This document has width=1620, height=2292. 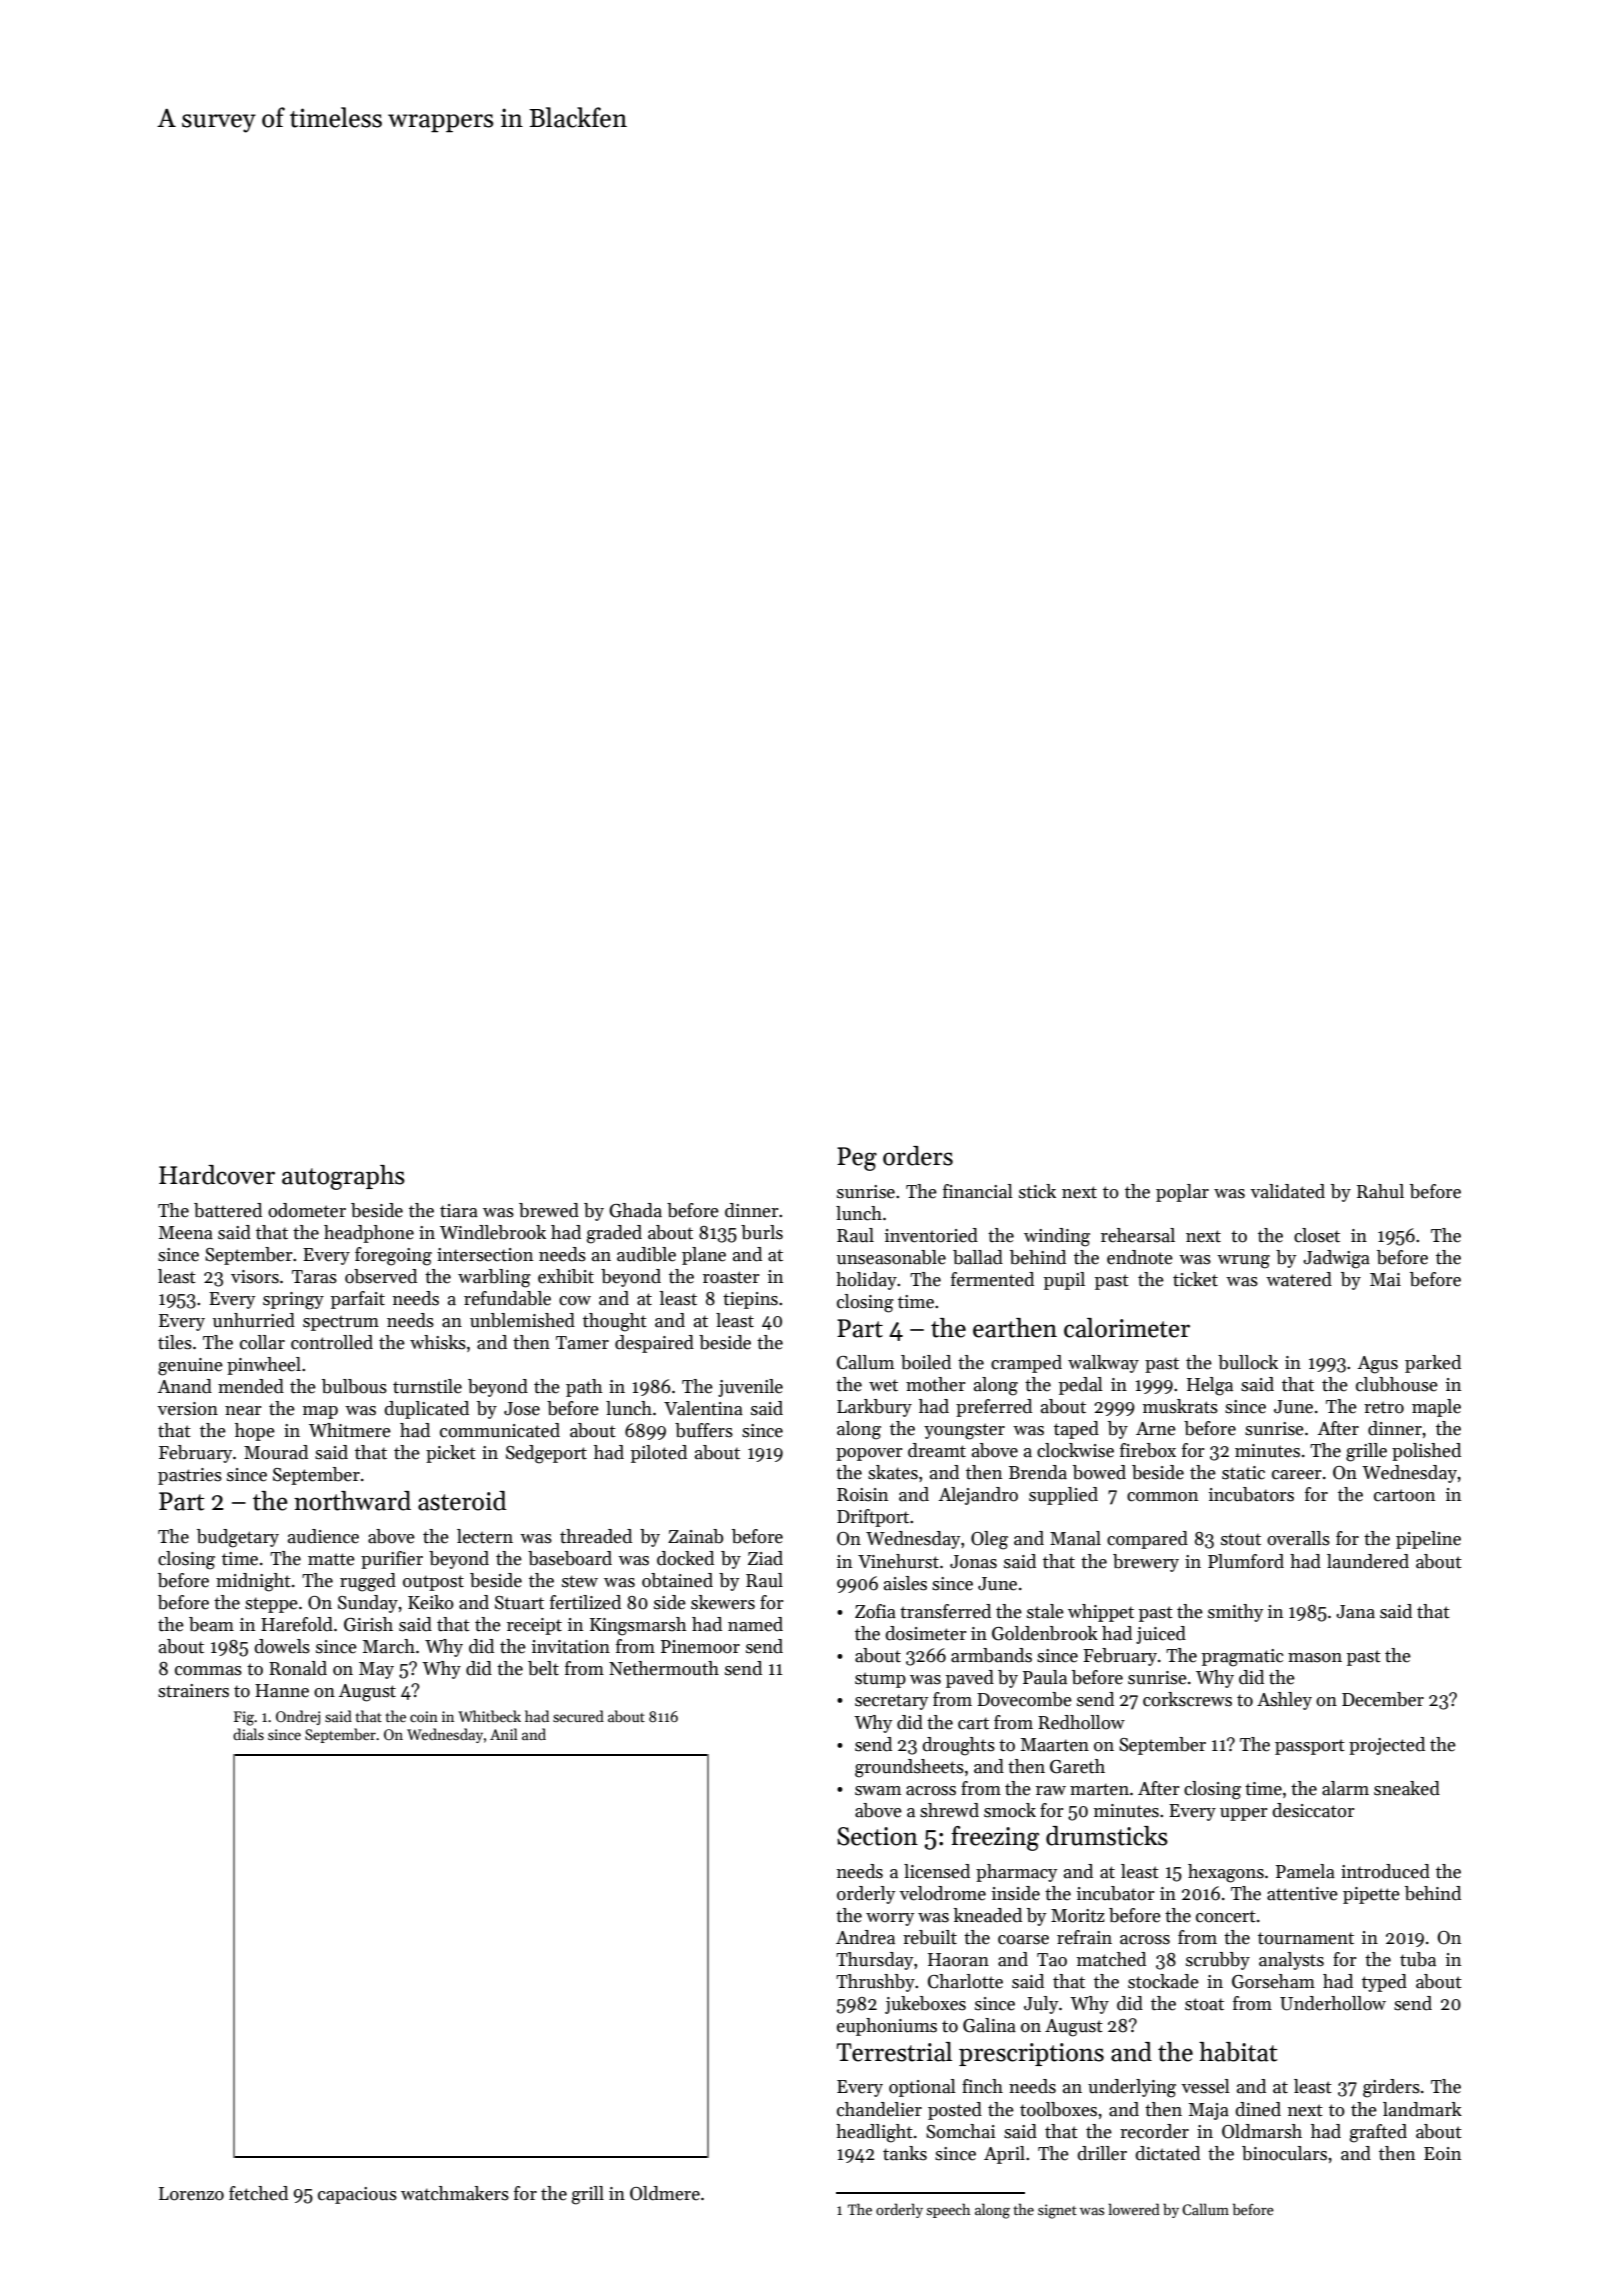 What do you see at coordinates (664, 1668) in the document?
I see `Nethermouth` at bounding box center [664, 1668].
